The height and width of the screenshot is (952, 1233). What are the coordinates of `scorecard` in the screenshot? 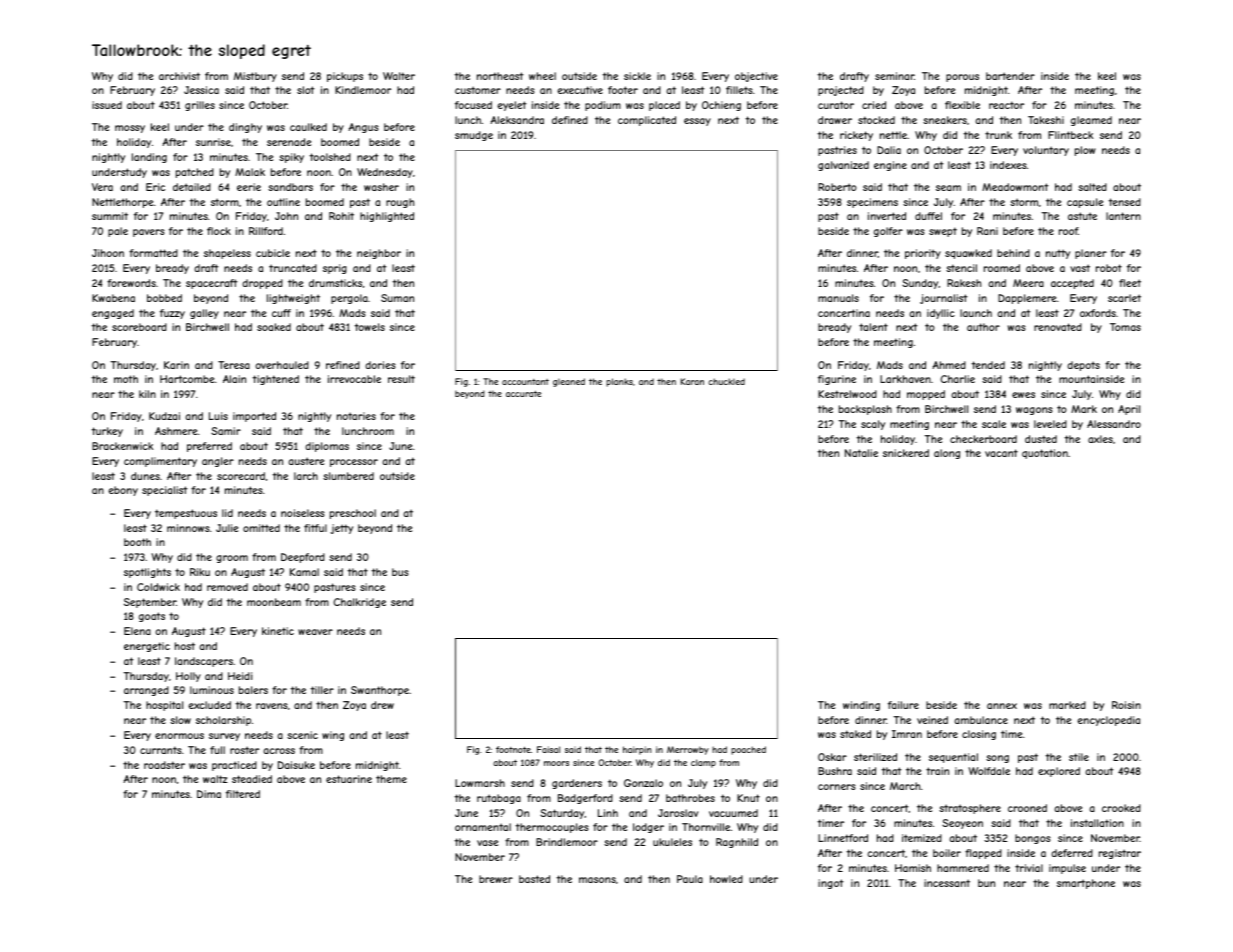 It's located at (241, 476).
